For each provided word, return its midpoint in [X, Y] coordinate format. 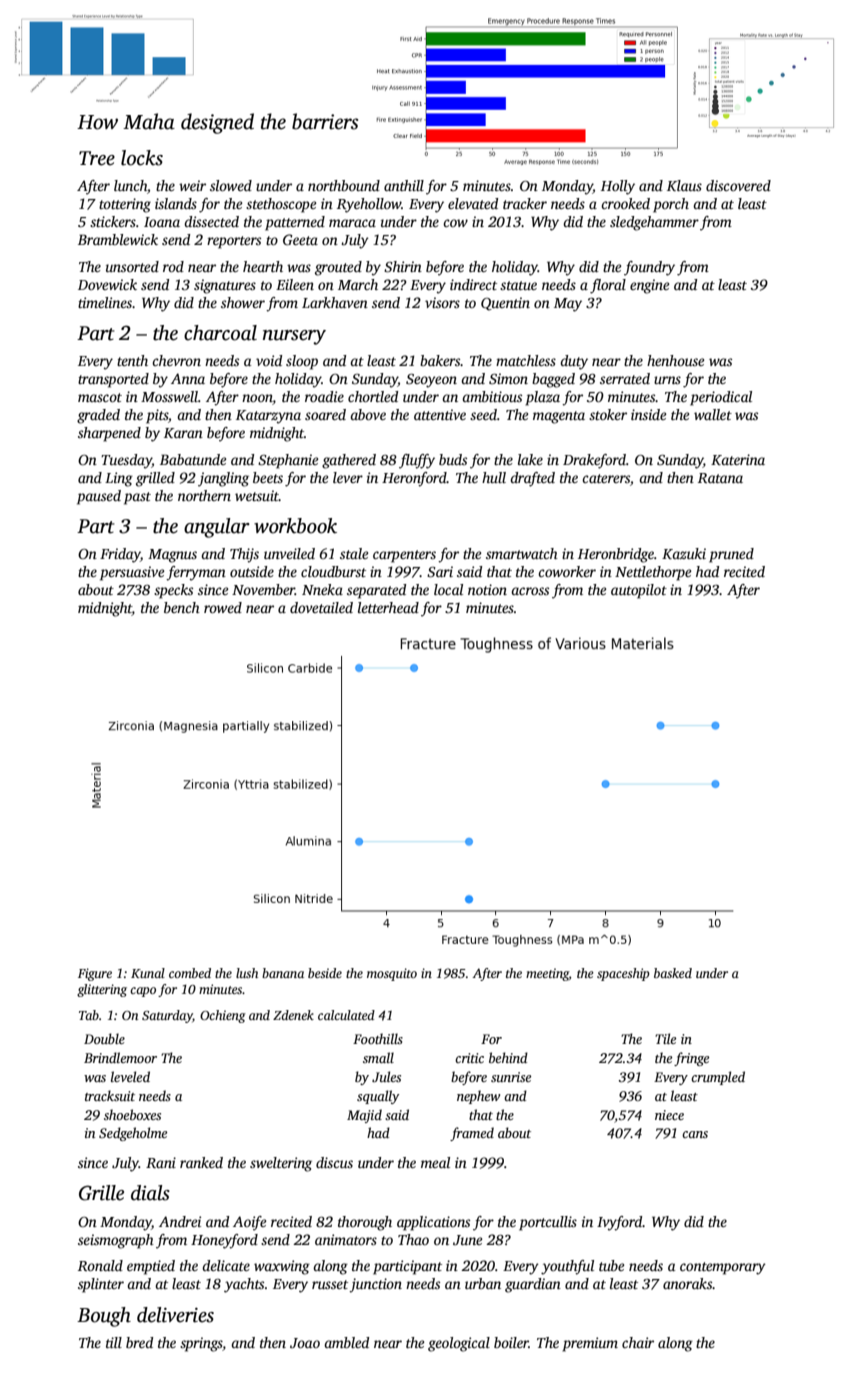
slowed [231, 185]
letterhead [388, 607]
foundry [649, 268]
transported [113, 380]
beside [325, 973]
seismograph [116, 1241]
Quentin [505, 304]
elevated [473, 203]
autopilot [639, 591]
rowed [223, 607]
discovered [738, 185]
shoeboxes [132, 1114]
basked [673, 973]
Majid [364, 1116]
